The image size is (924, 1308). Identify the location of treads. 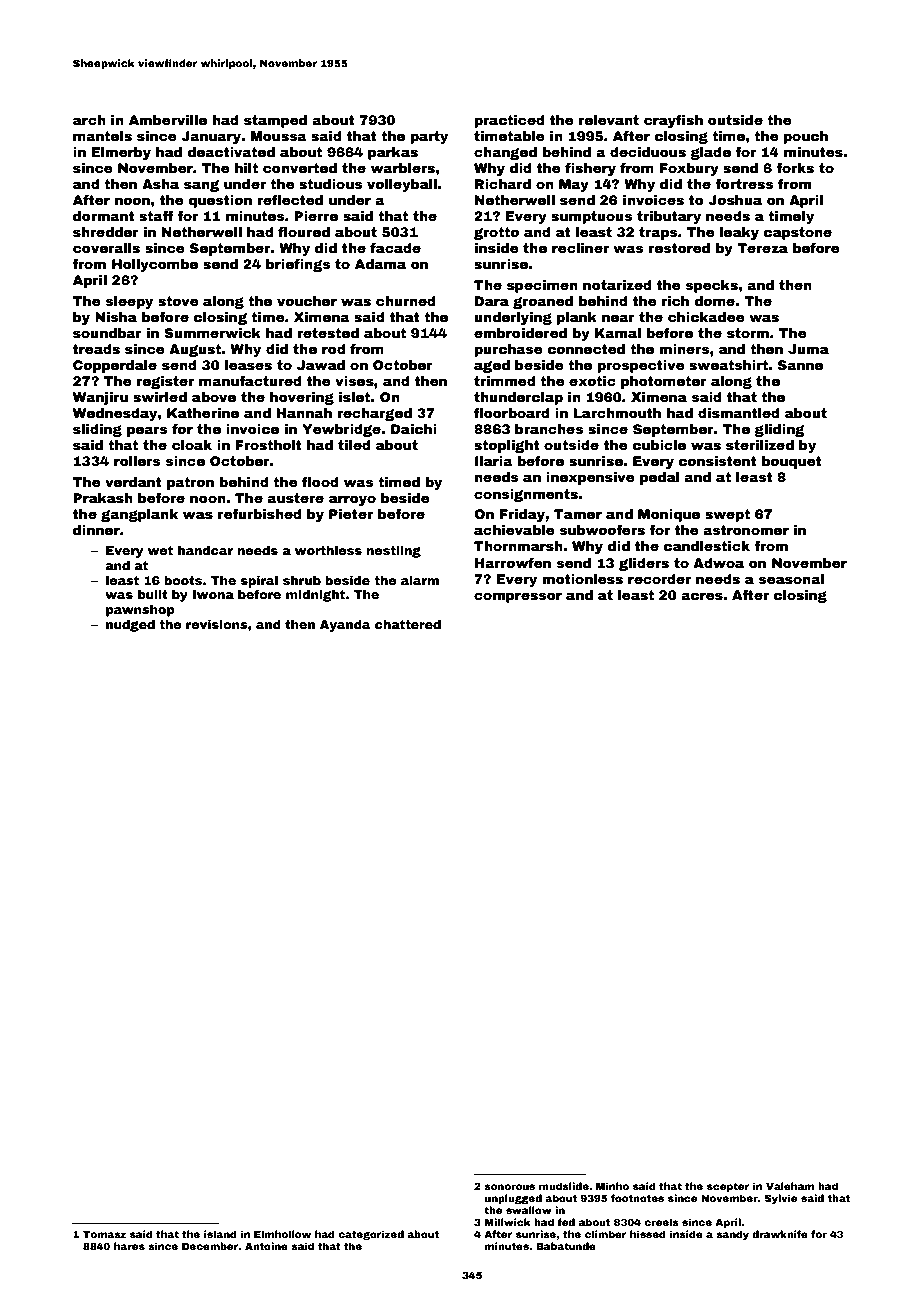
(96, 349).
